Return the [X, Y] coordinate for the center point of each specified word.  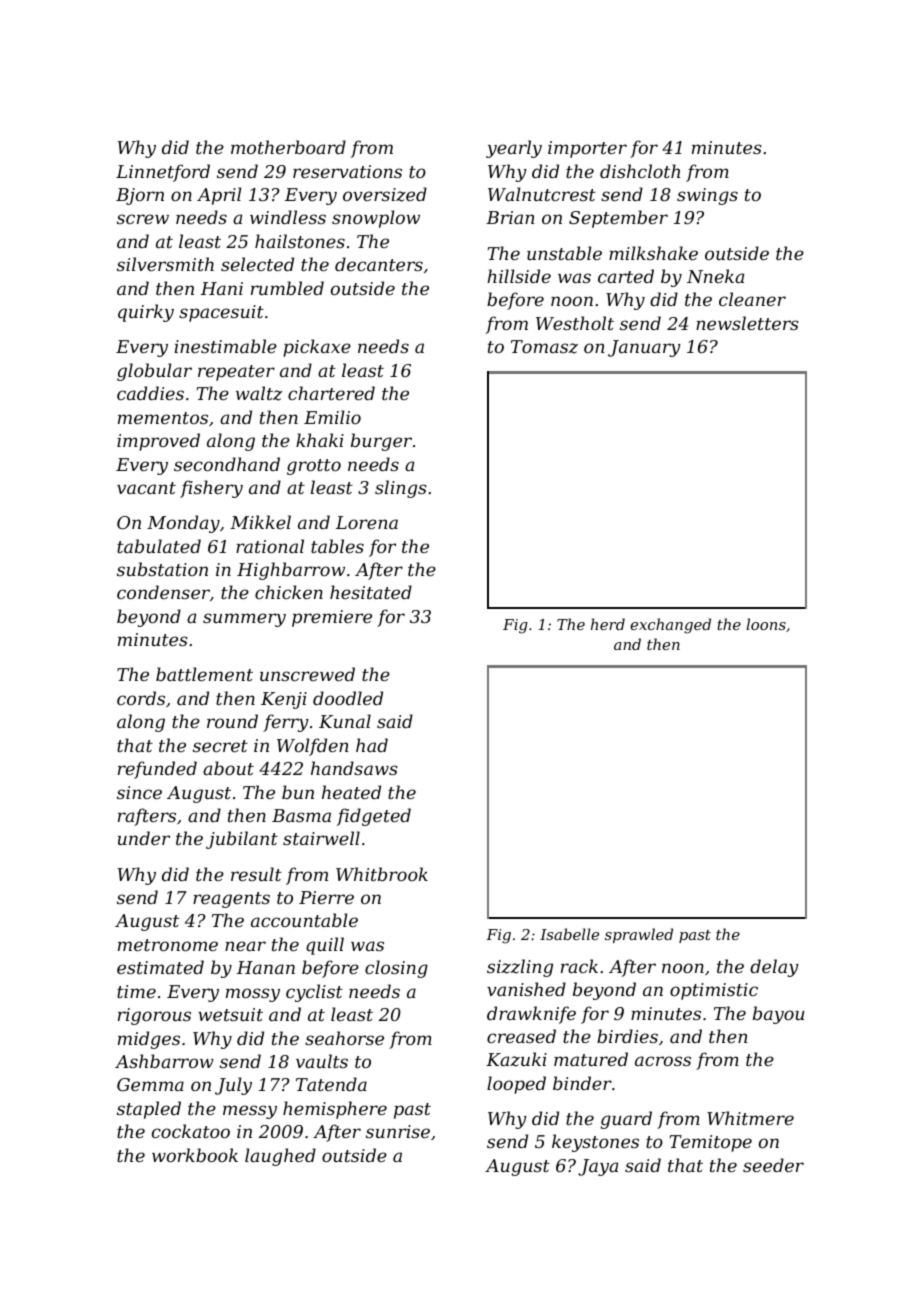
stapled [149, 1110]
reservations [347, 171]
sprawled [639, 935]
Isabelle [569, 934]
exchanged [670, 626]
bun [298, 792]
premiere [332, 618]
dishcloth [640, 171]
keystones [595, 1143]
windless [288, 217]
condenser [163, 592]
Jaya [598, 1167]
